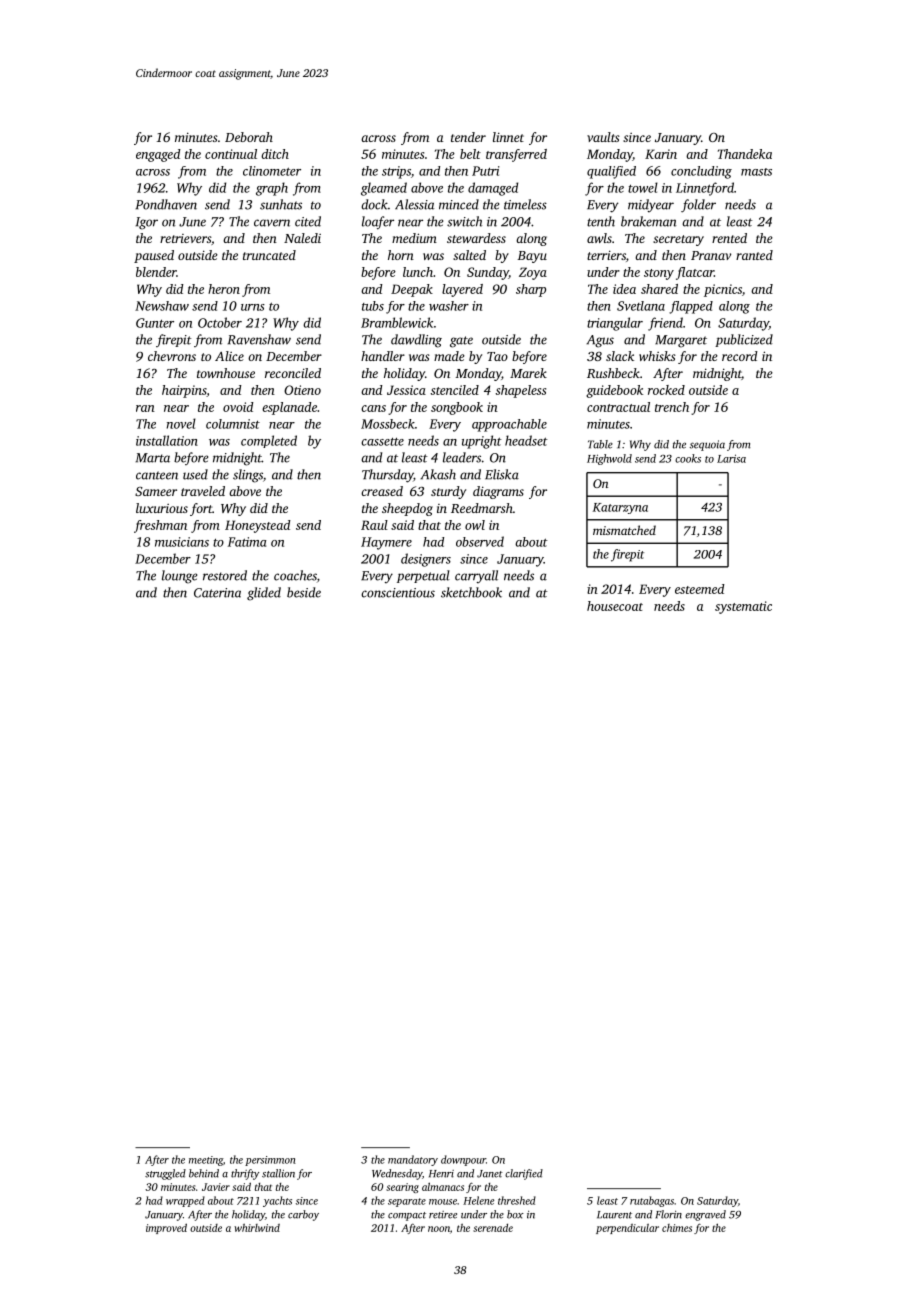 The image size is (908, 1316). I want to click on diagrams, so click(498, 492).
